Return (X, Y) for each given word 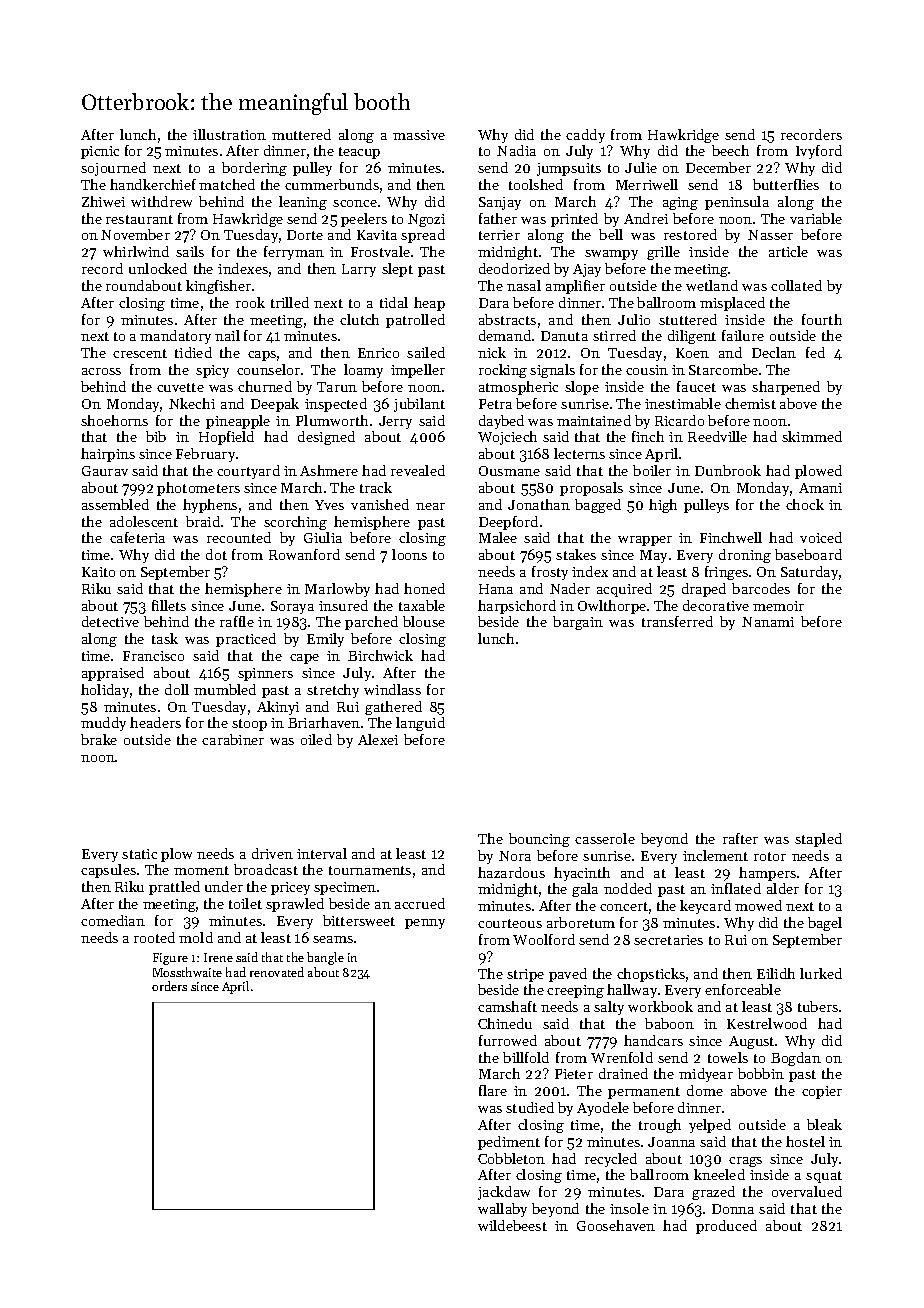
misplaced (732, 304)
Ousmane (509, 471)
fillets (169, 605)
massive (419, 135)
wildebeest (512, 1225)
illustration (229, 134)
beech (730, 150)
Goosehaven (616, 1225)
